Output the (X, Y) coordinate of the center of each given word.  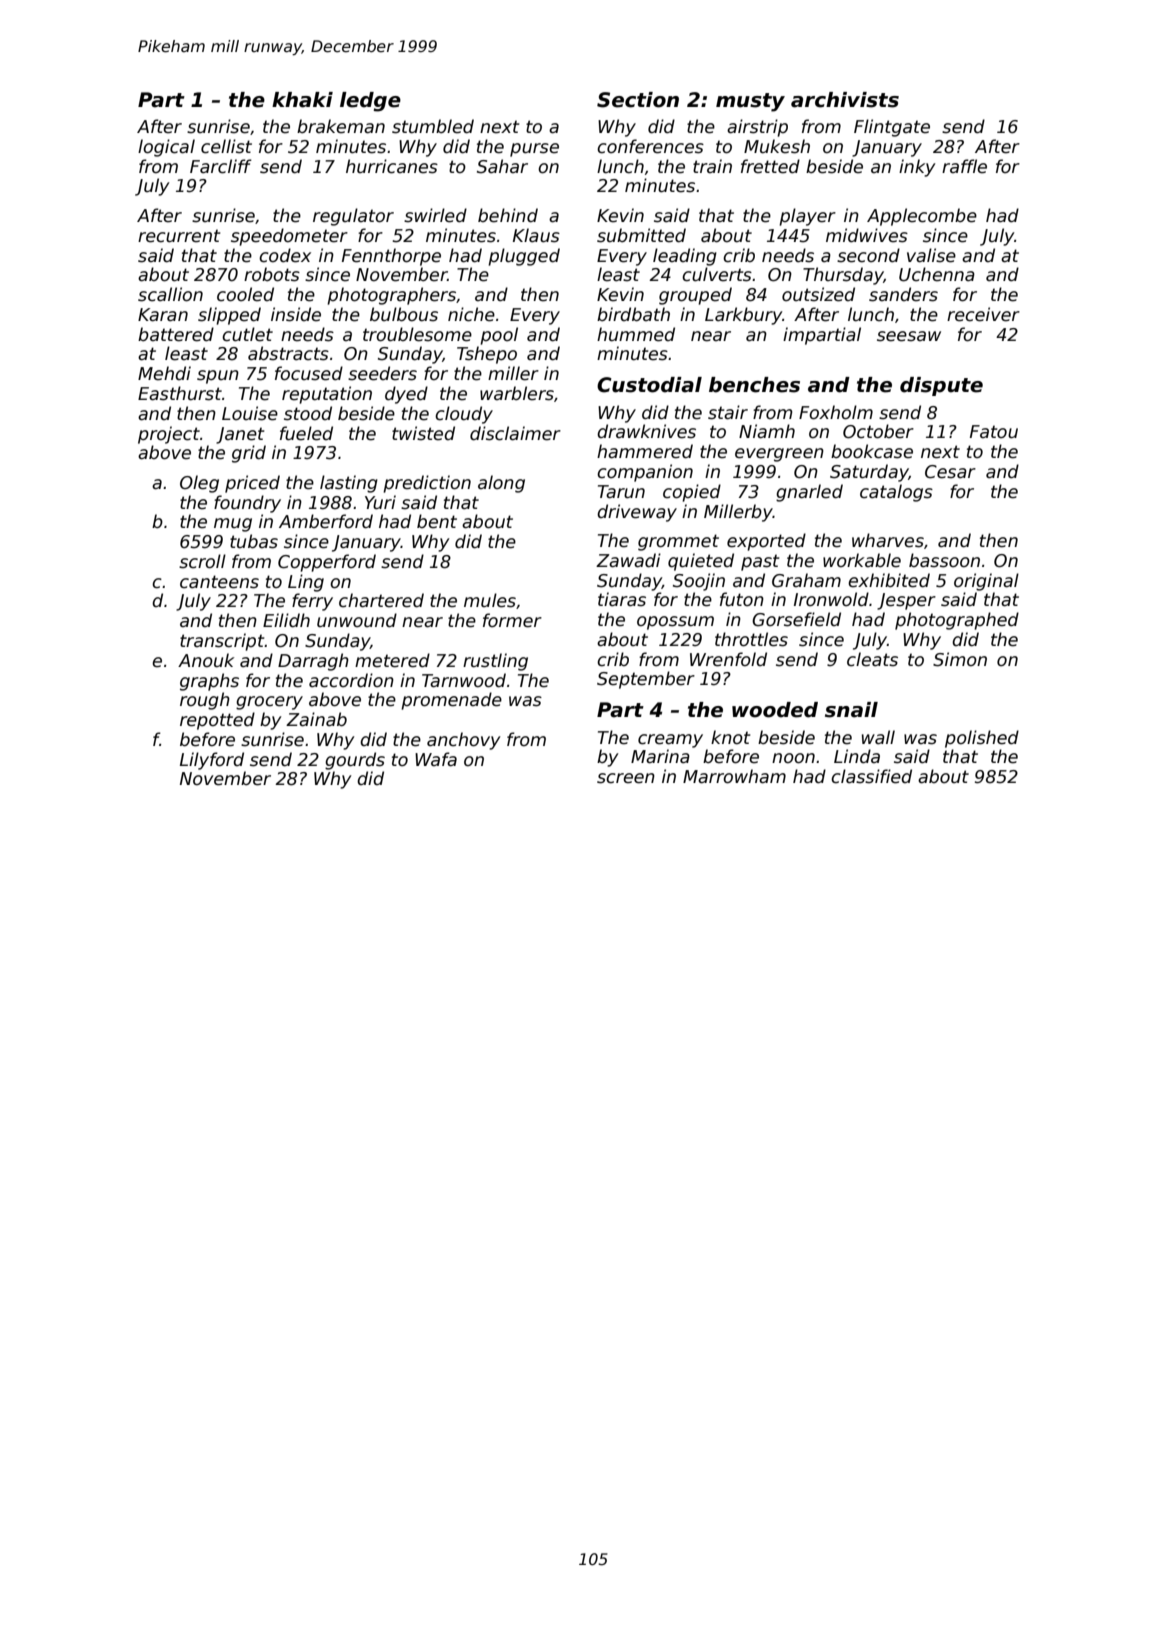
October (878, 431)
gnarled (809, 493)
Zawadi (628, 560)
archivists (845, 100)
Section (638, 100)
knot (730, 737)
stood (308, 413)
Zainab (316, 719)
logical (166, 148)
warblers (517, 393)
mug (233, 525)
